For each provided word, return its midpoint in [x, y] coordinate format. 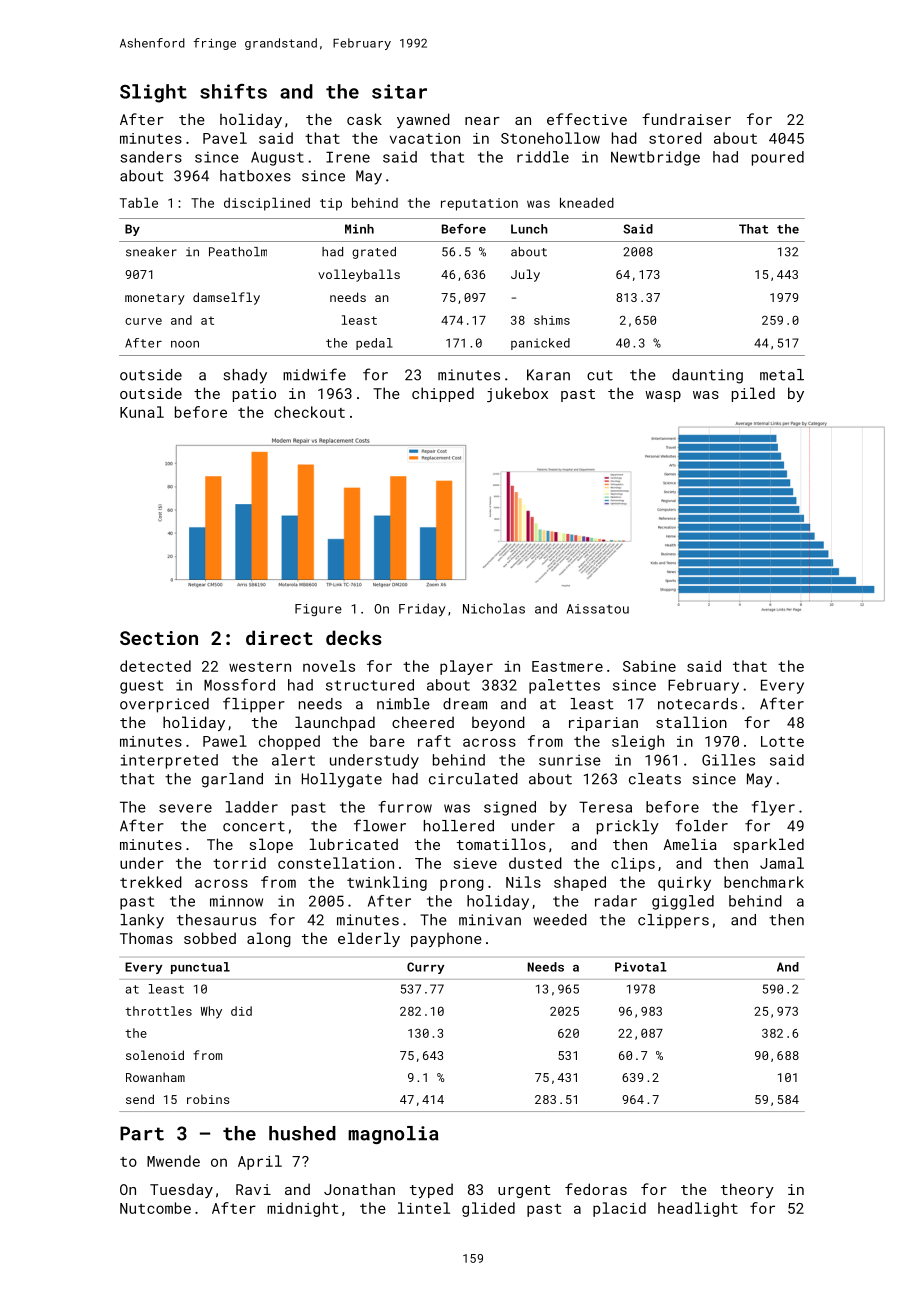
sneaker [151, 252]
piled [753, 394]
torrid [239, 863]
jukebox [517, 394]
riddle [543, 157]
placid [619, 1209]
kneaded [587, 203]
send [140, 1099]
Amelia [690, 844]
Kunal [142, 412]
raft [434, 741]
